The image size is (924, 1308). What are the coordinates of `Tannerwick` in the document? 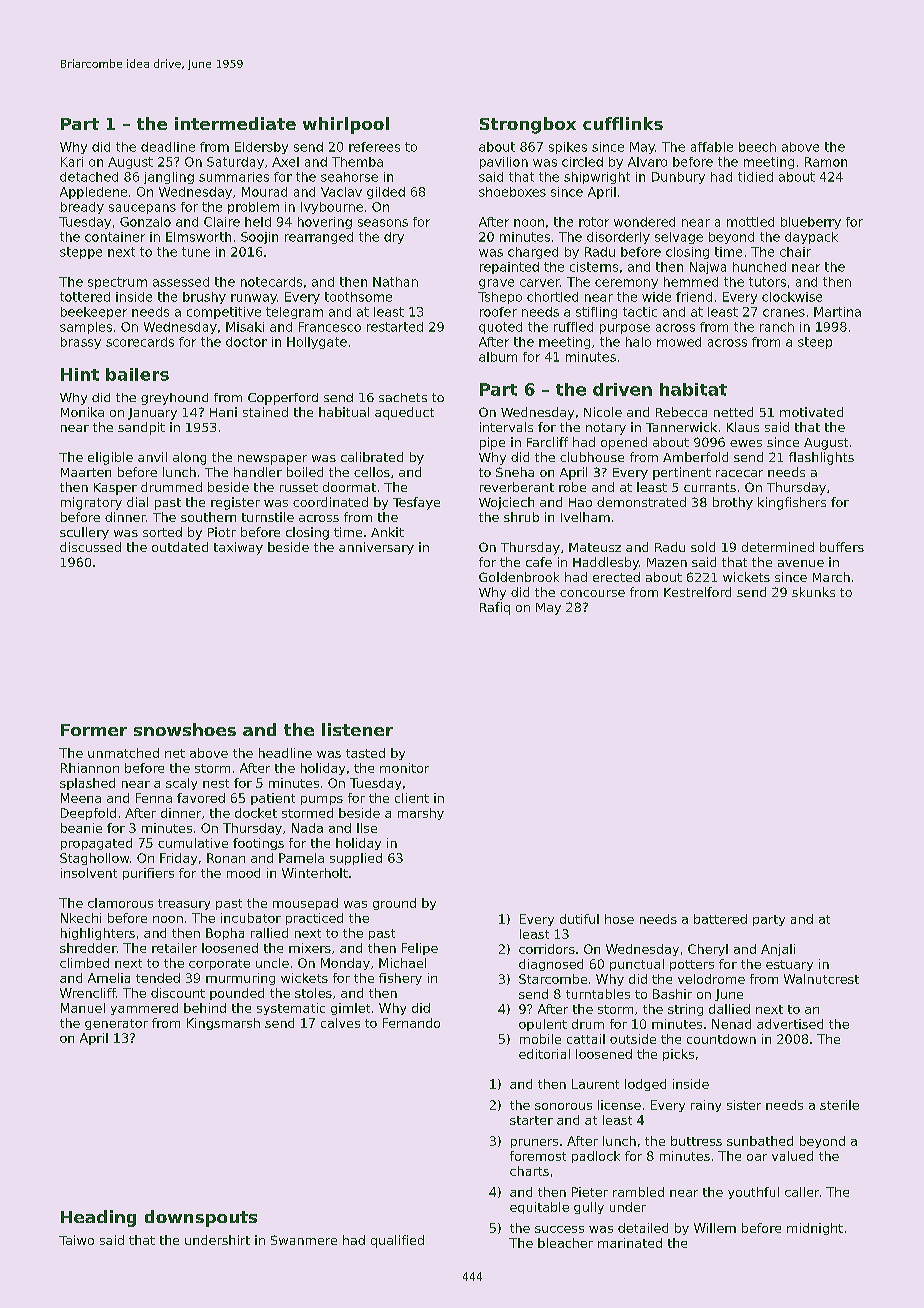 It's located at (681, 427).
